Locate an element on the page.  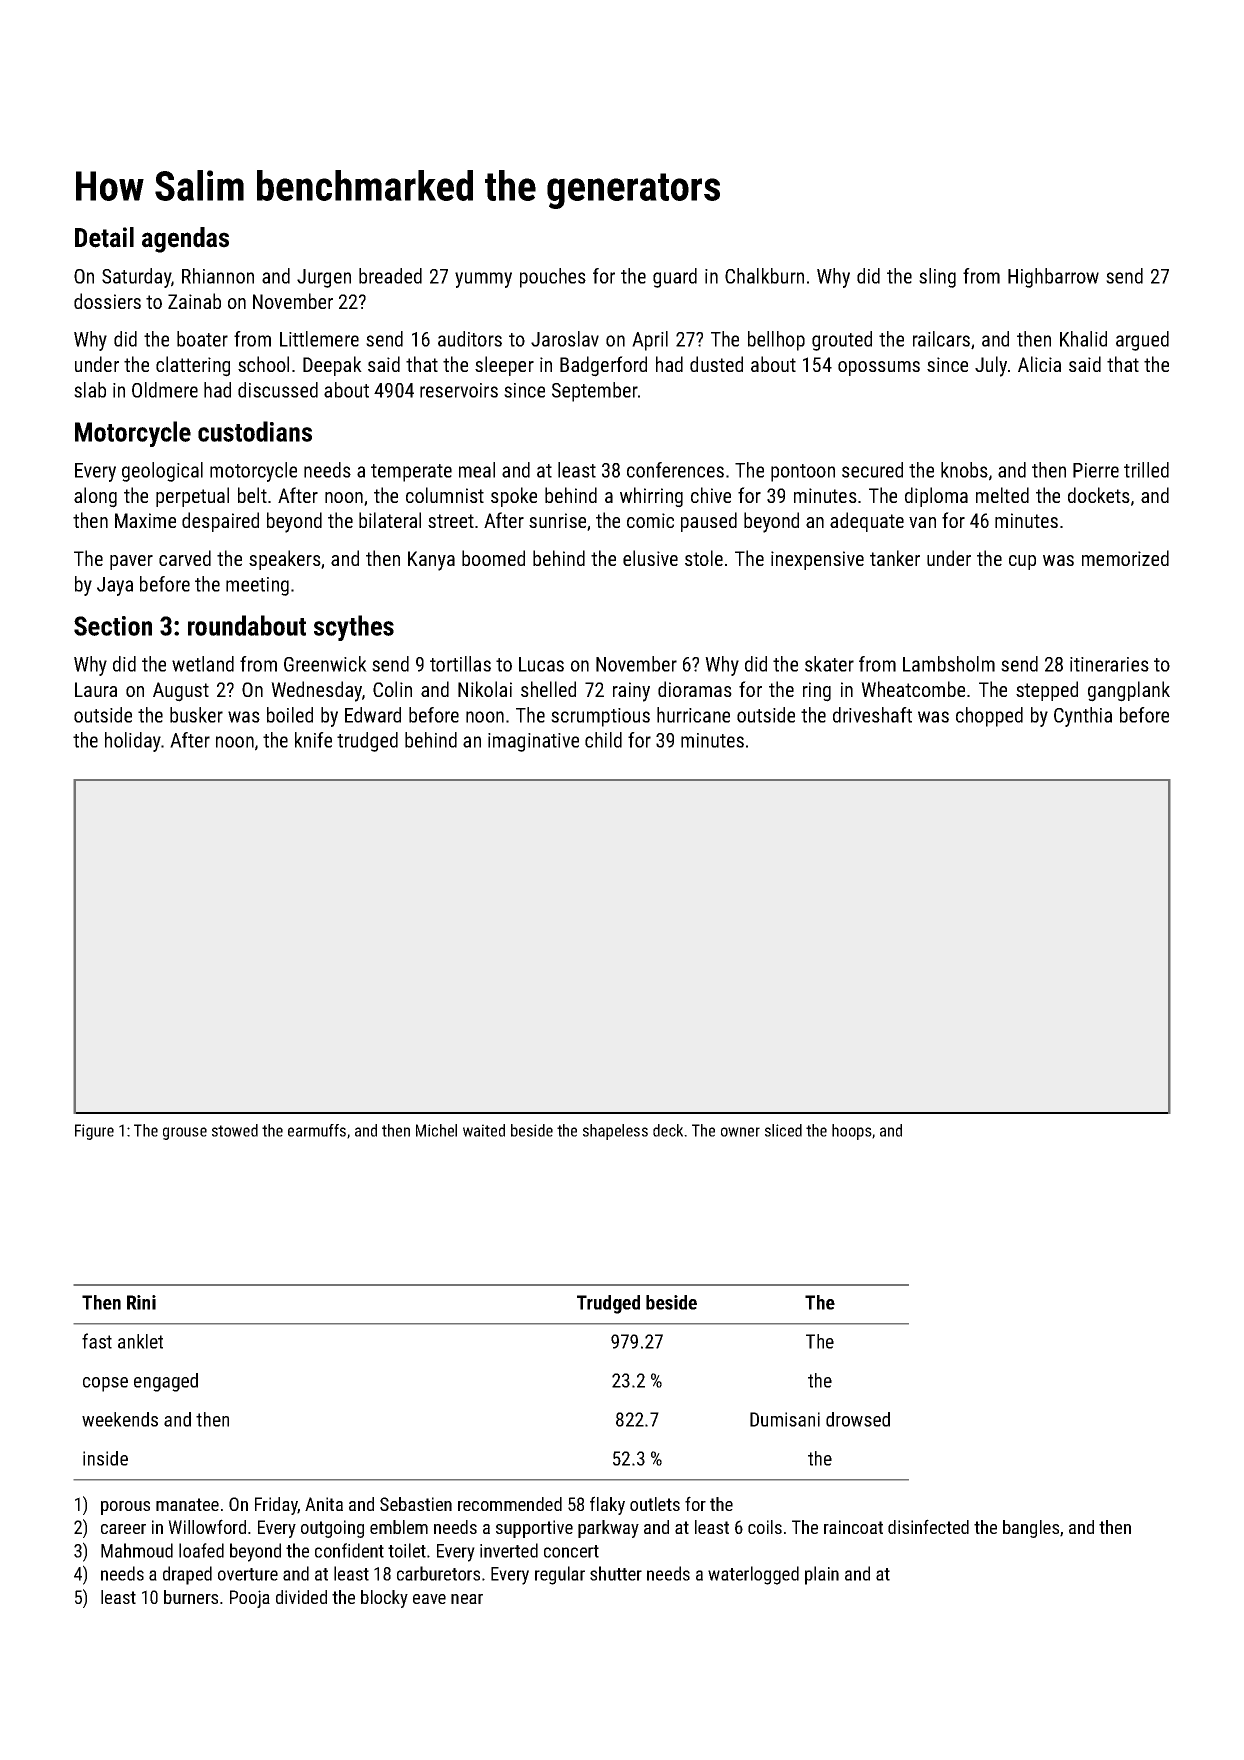
breaded is located at coordinates (390, 276).
